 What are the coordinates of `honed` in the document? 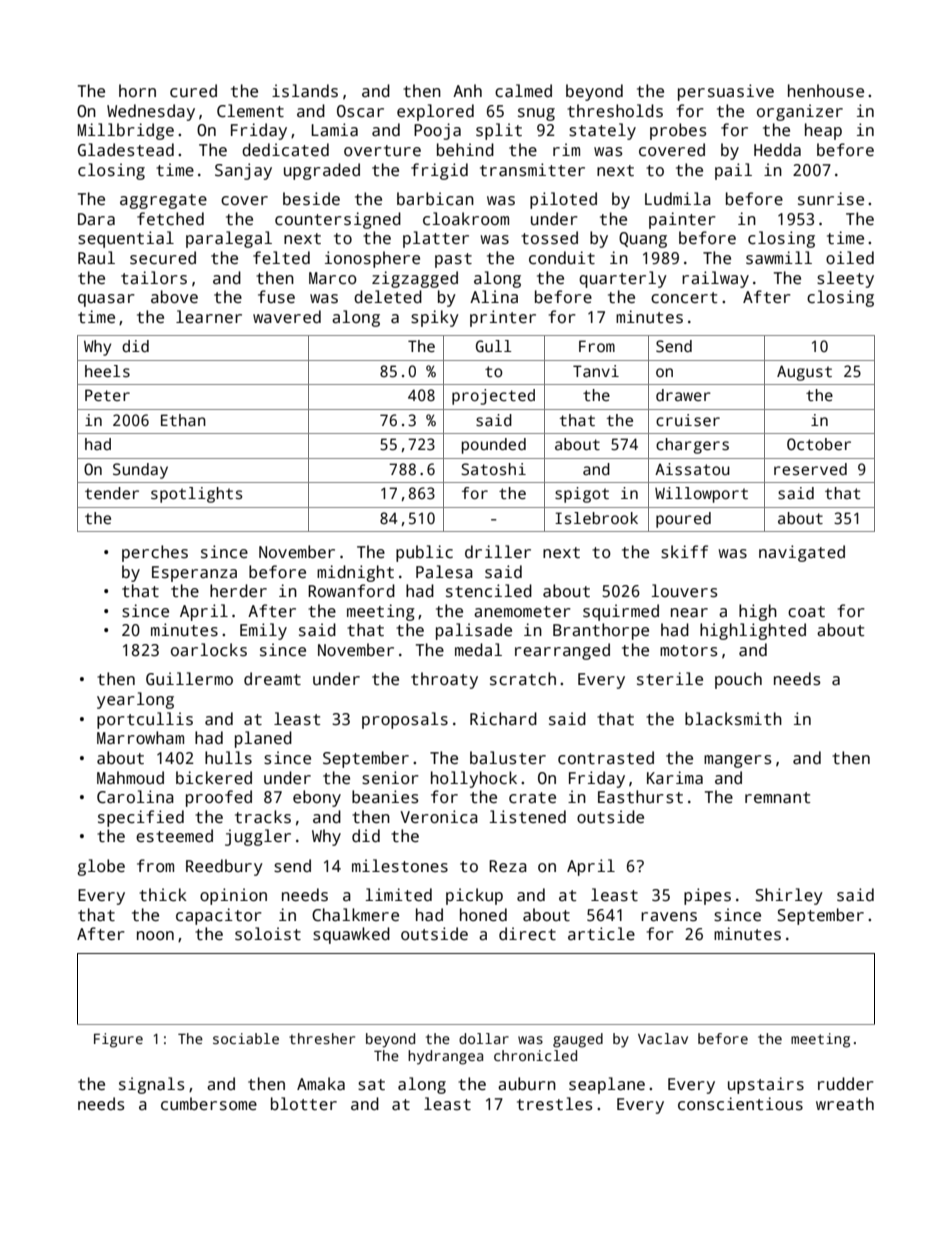 It's located at (483, 914).
